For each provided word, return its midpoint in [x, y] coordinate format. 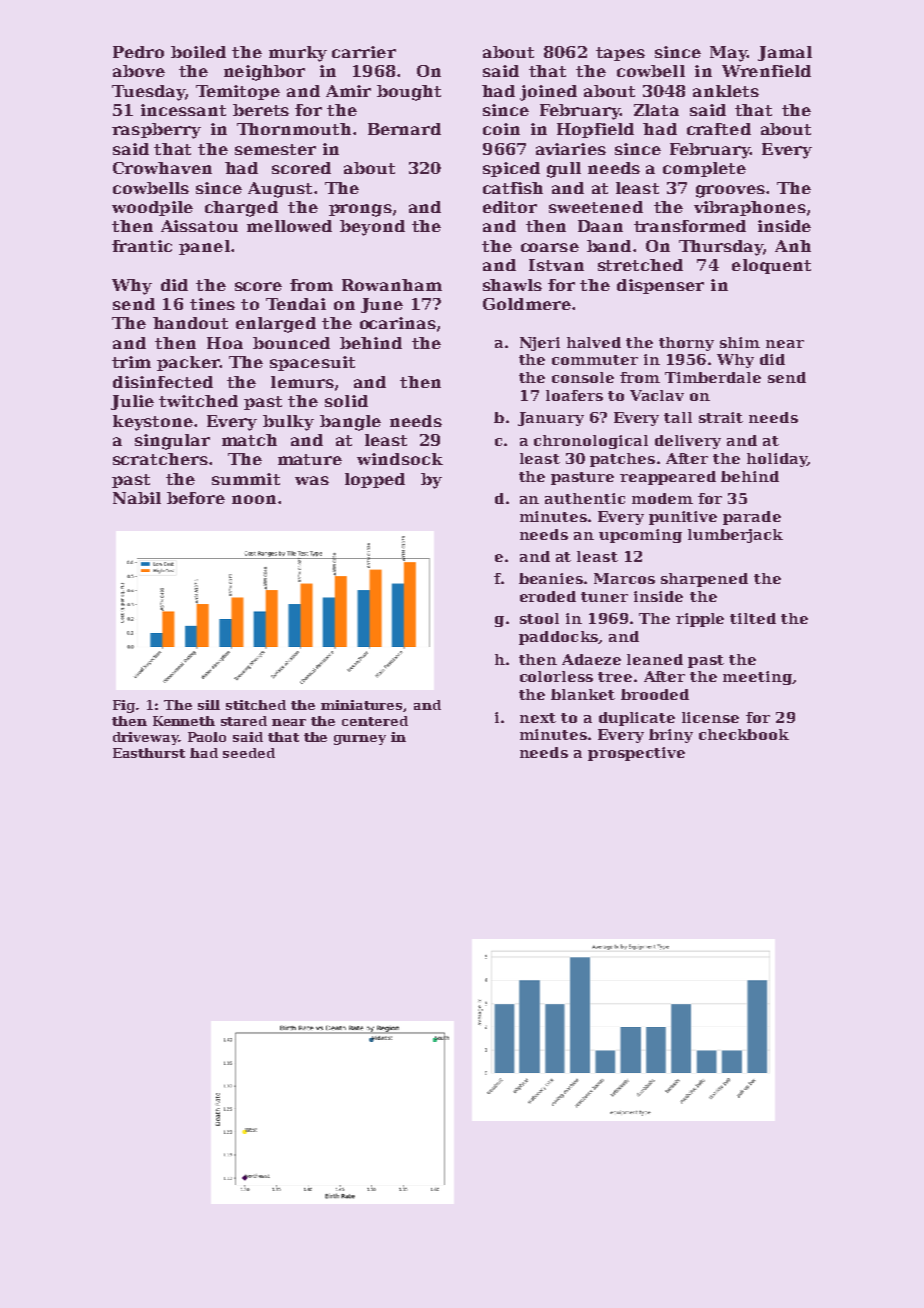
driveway [146, 738]
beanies [551, 578]
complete [704, 169]
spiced [511, 169]
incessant [183, 110]
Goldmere [527, 304]
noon [254, 499]
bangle [350, 423]
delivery [688, 442]
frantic [142, 246]
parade [752, 518]
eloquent [771, 266]
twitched [198, 401]
